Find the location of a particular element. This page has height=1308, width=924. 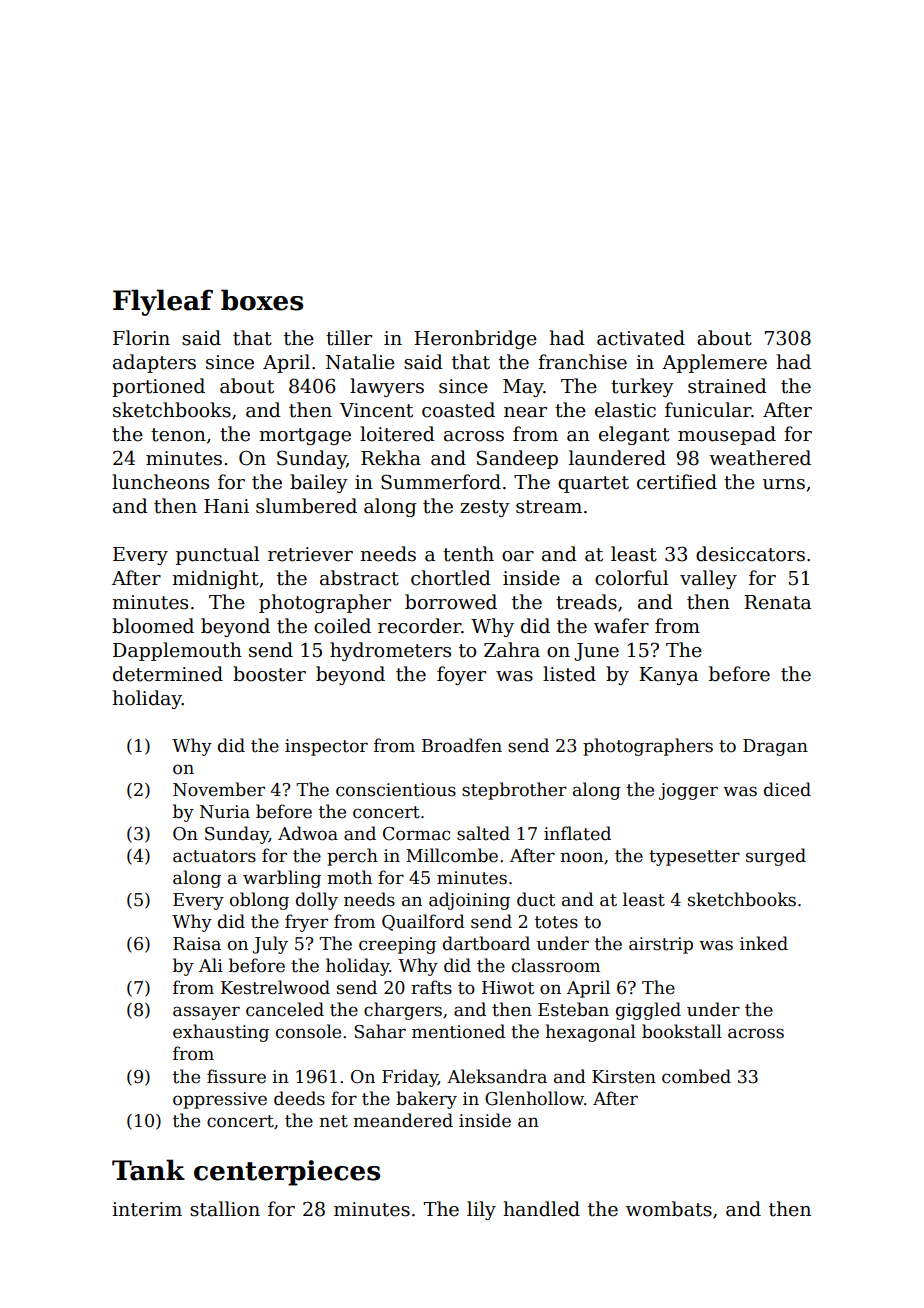

Heronbridge is located at coordinates (475, 339).
